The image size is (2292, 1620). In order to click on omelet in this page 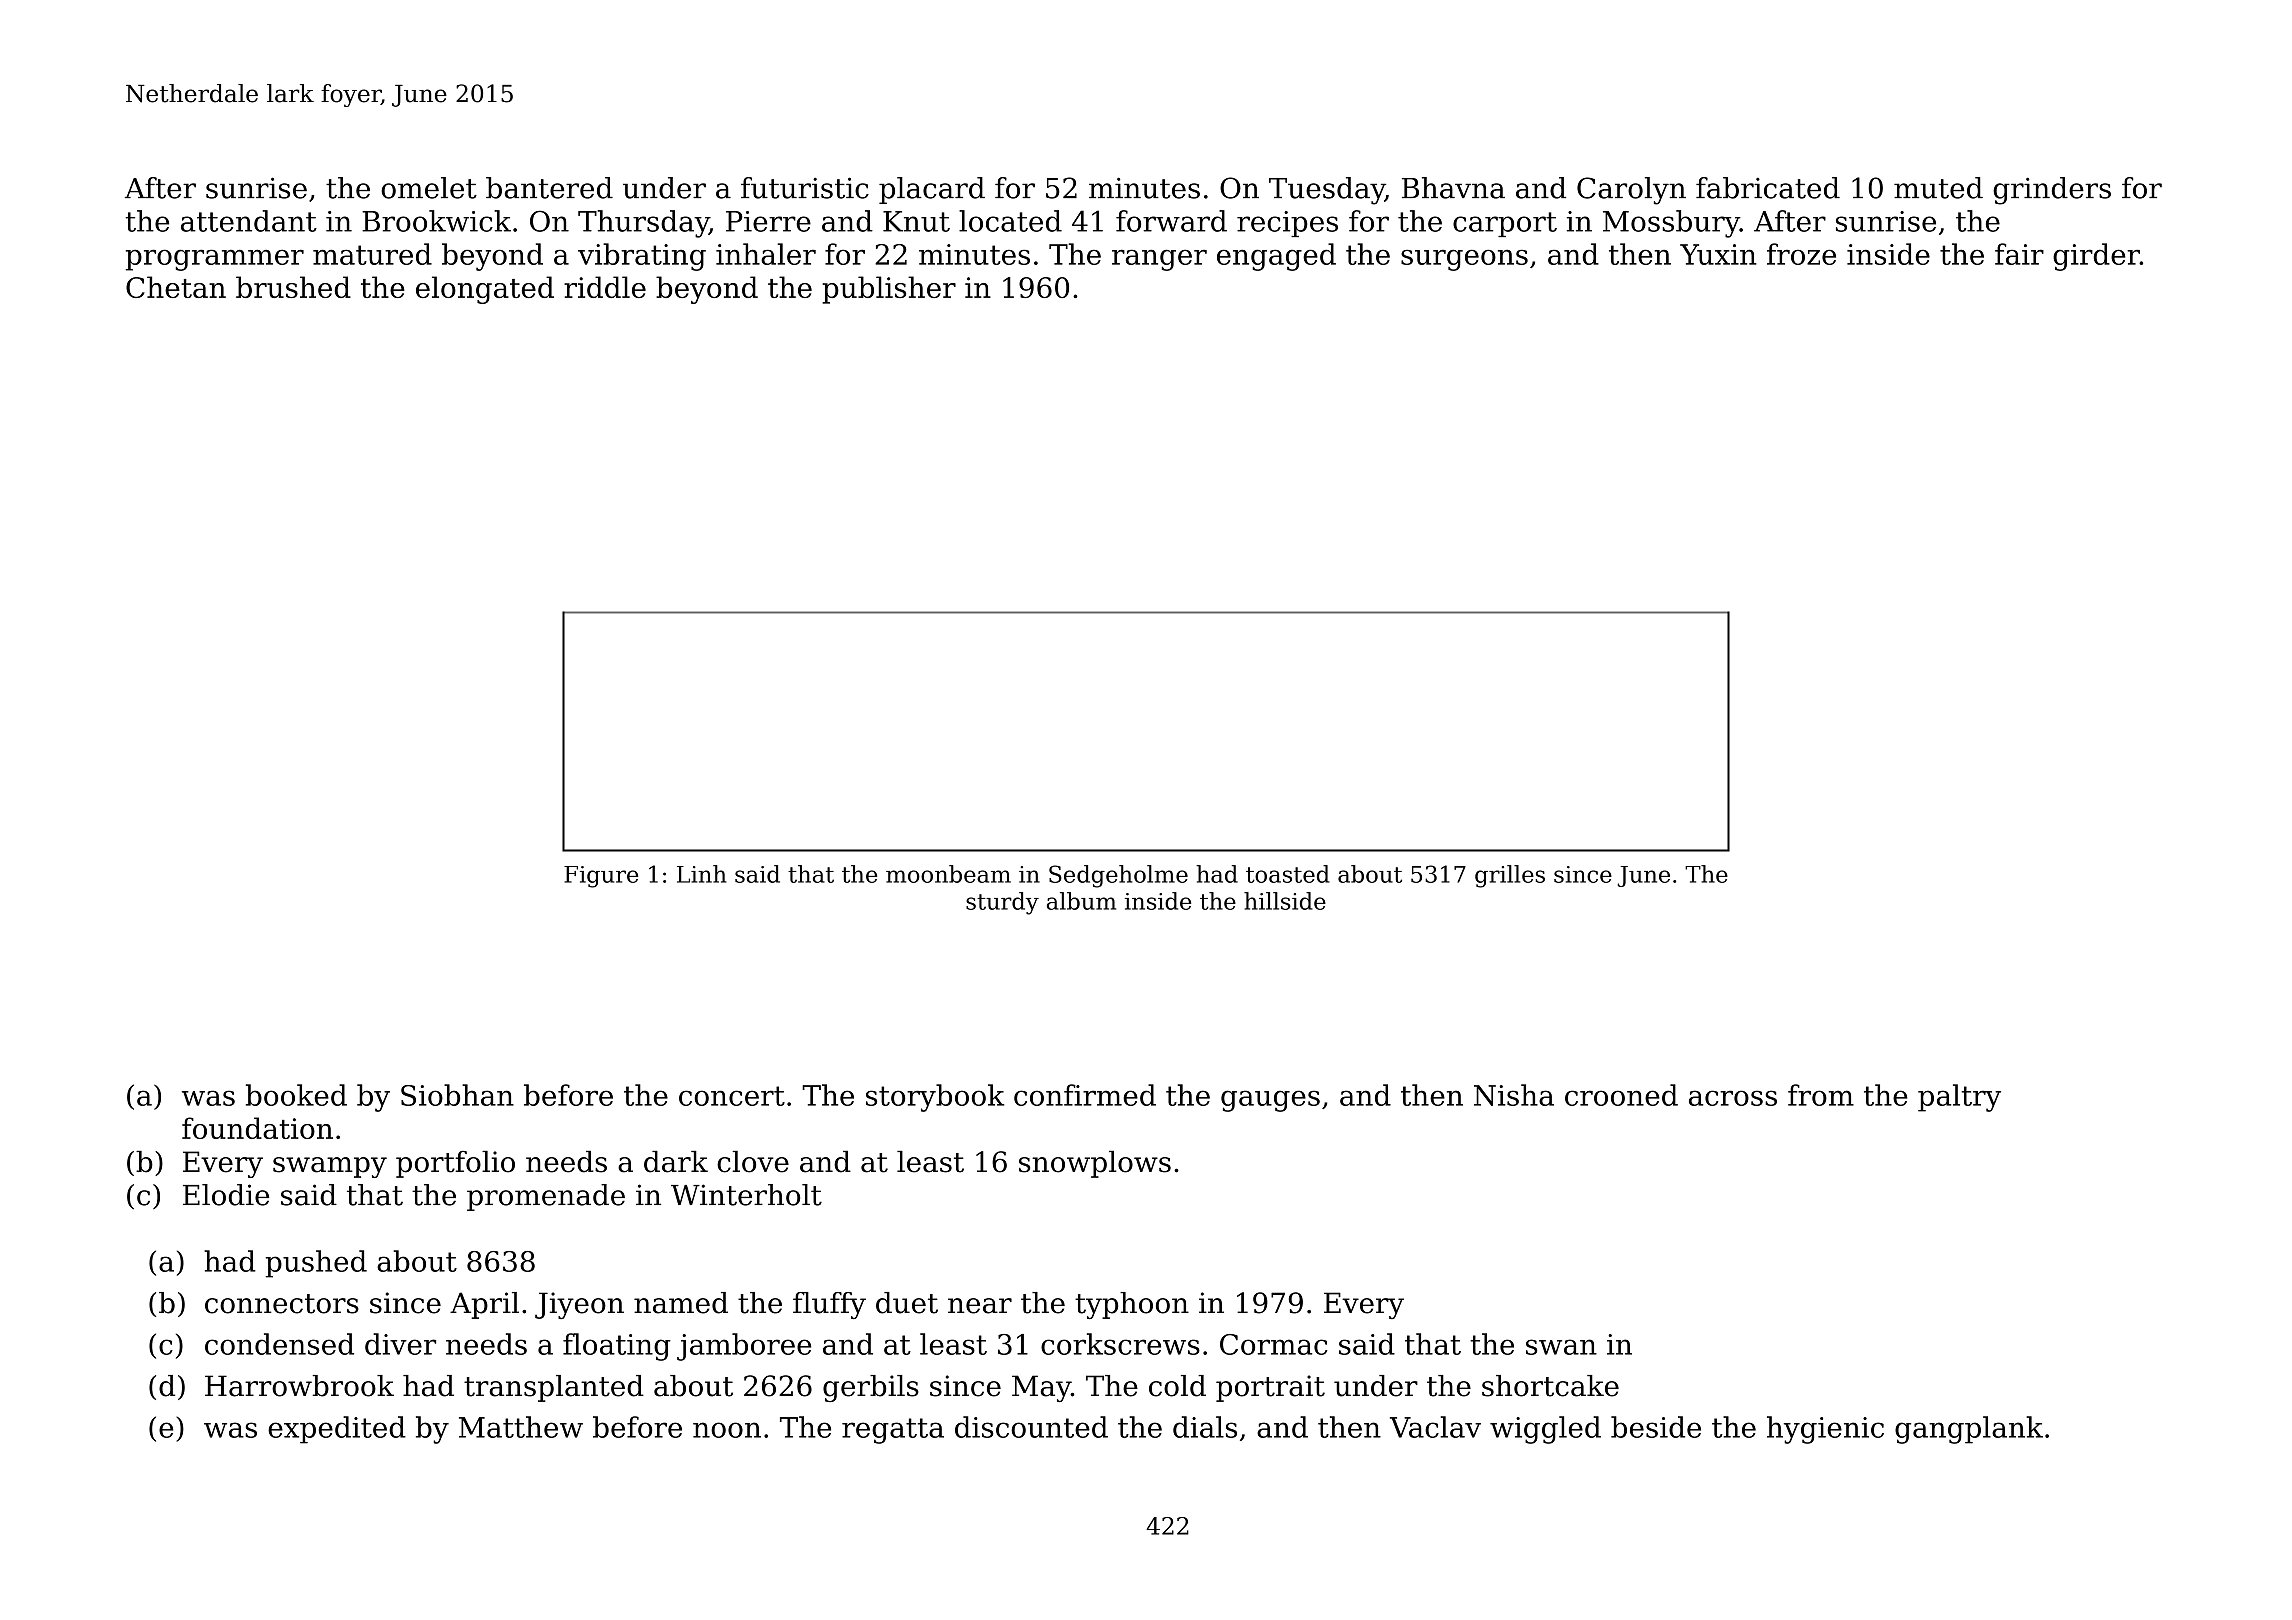, I will do `click(429, 188)`.
